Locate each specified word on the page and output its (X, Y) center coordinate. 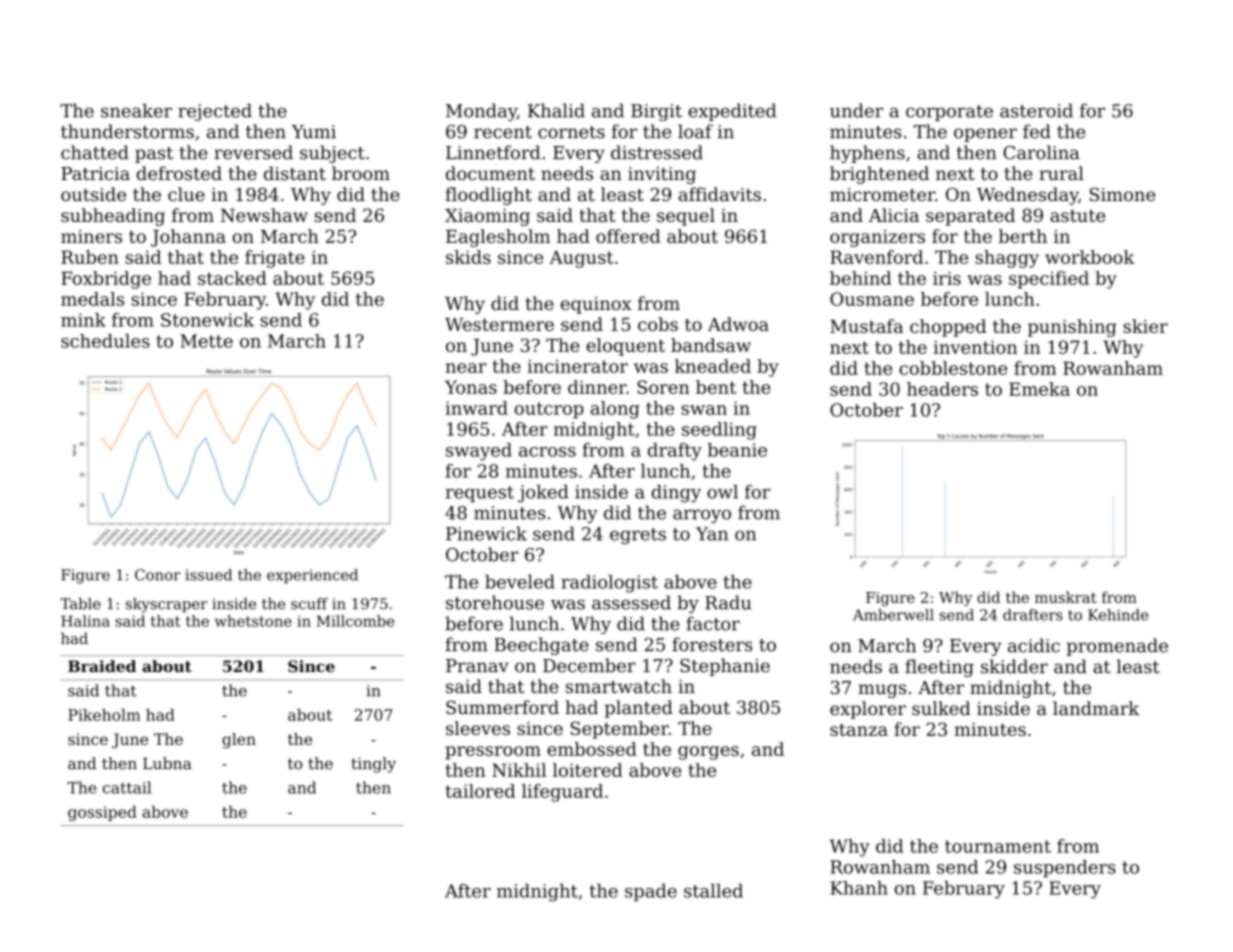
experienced (312, 576)
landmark (1096, 708)
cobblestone (953, 368)
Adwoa (738, 324)
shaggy (1007, 259)
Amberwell (893, 615)
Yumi (313, 132)
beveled (520, 582)
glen (239, 741)
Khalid (556, 110)
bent (716, 387)
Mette (206, 341)
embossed (592, 749)
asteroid (1036, 110)
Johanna (188, 238)
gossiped (102, 813)
